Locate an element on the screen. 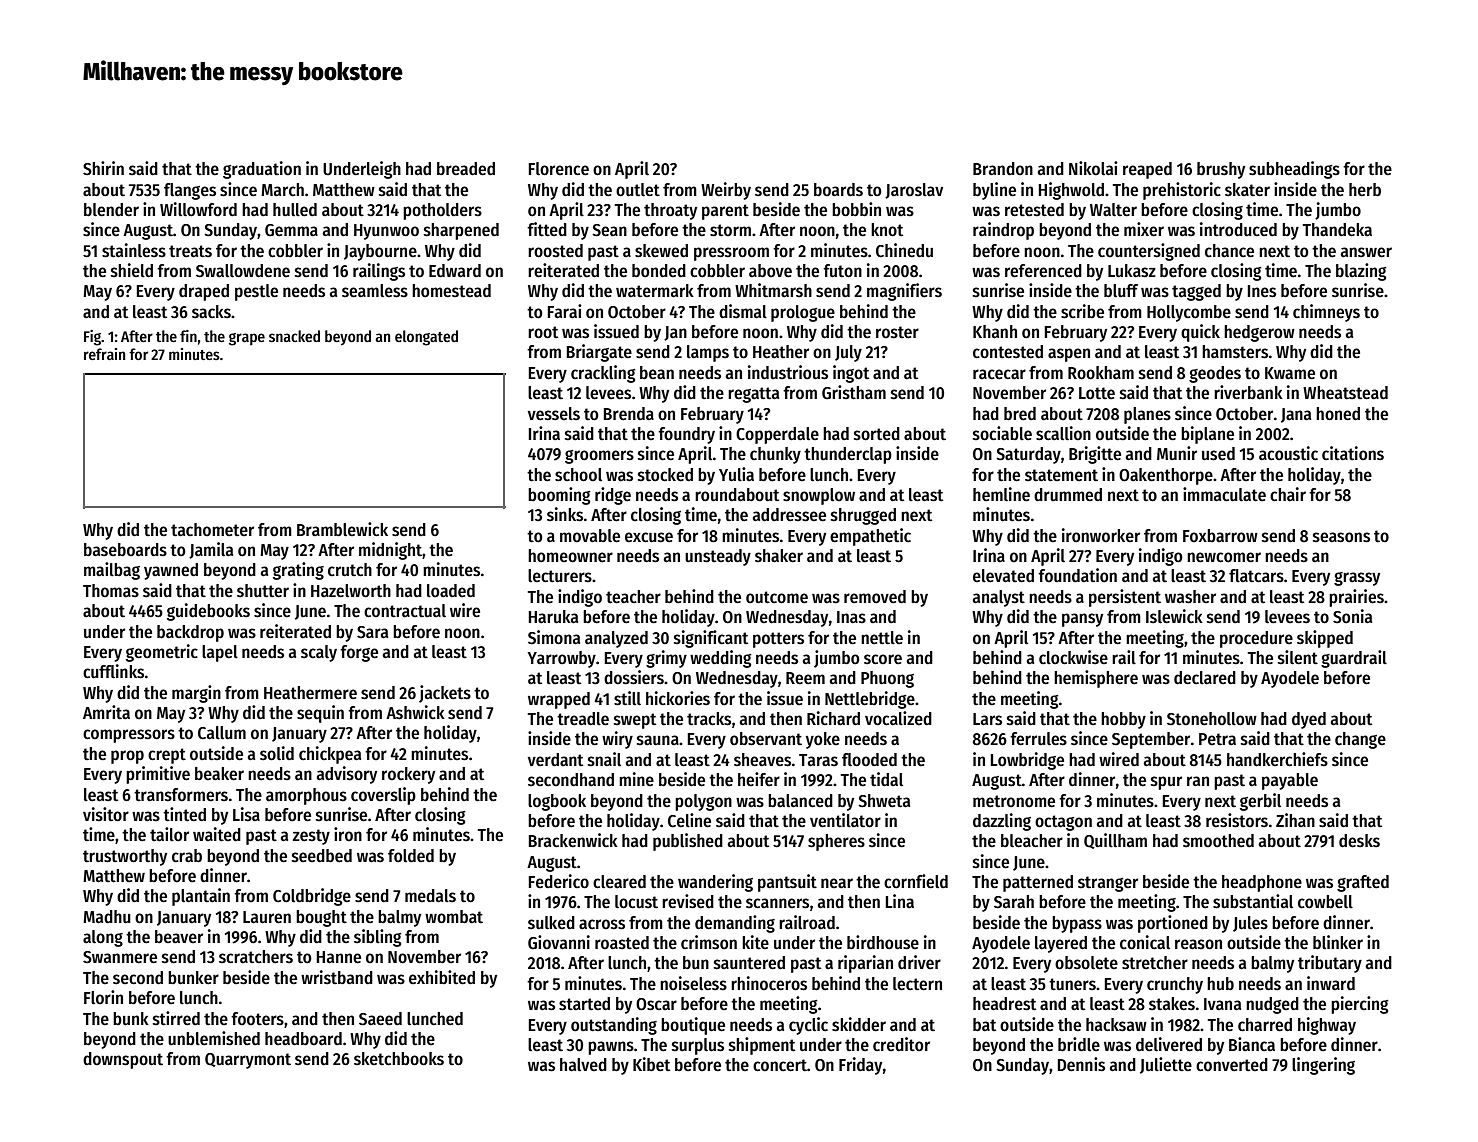 The height and width of the screenshot is (1142, 1478). Bramblewick is located at coordinates (342, 529).
